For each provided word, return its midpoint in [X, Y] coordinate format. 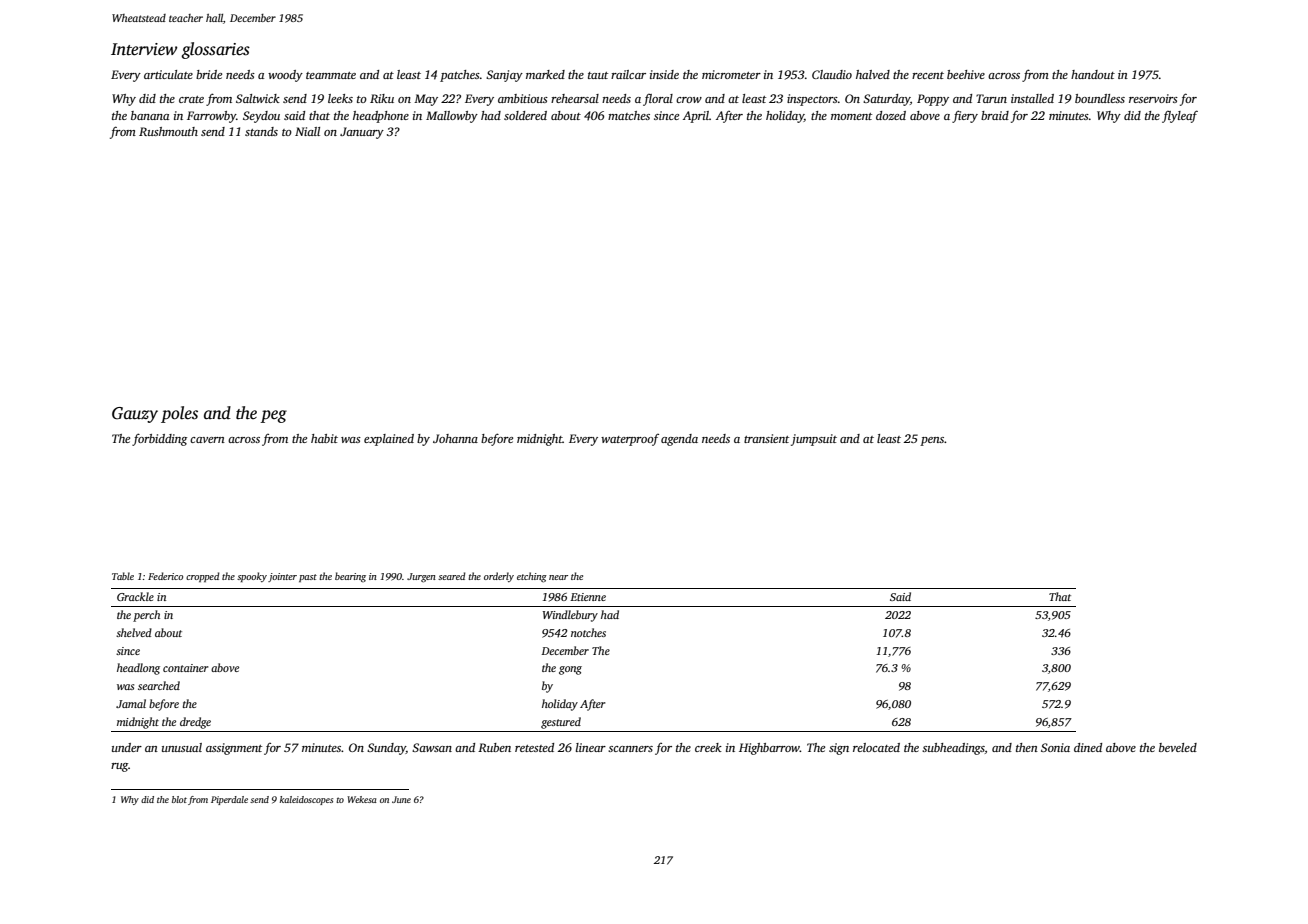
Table [123, 576]
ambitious [523, 98]
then [1027, 747]
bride [209, 74]
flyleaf [1180, 116]
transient [766, 438]
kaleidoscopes [306, 800]
